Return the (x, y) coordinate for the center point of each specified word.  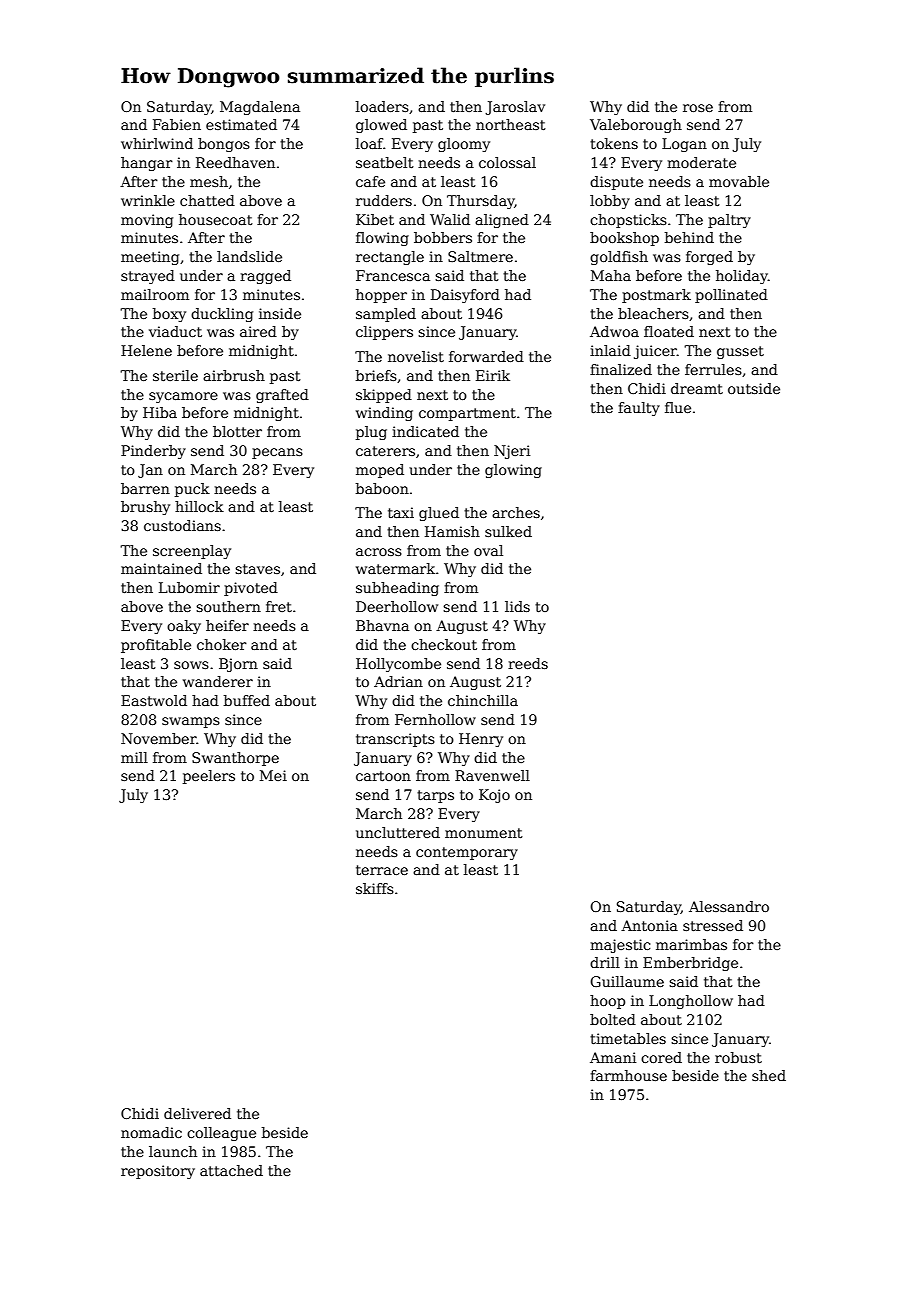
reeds (528, 663)
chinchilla (483, 700)
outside (754, 388)
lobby (610, 202)
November (159, 738)
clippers (384, 333)
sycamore (183, 397)
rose (698, 108)
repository (158, 1172)
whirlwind (157, 143)
